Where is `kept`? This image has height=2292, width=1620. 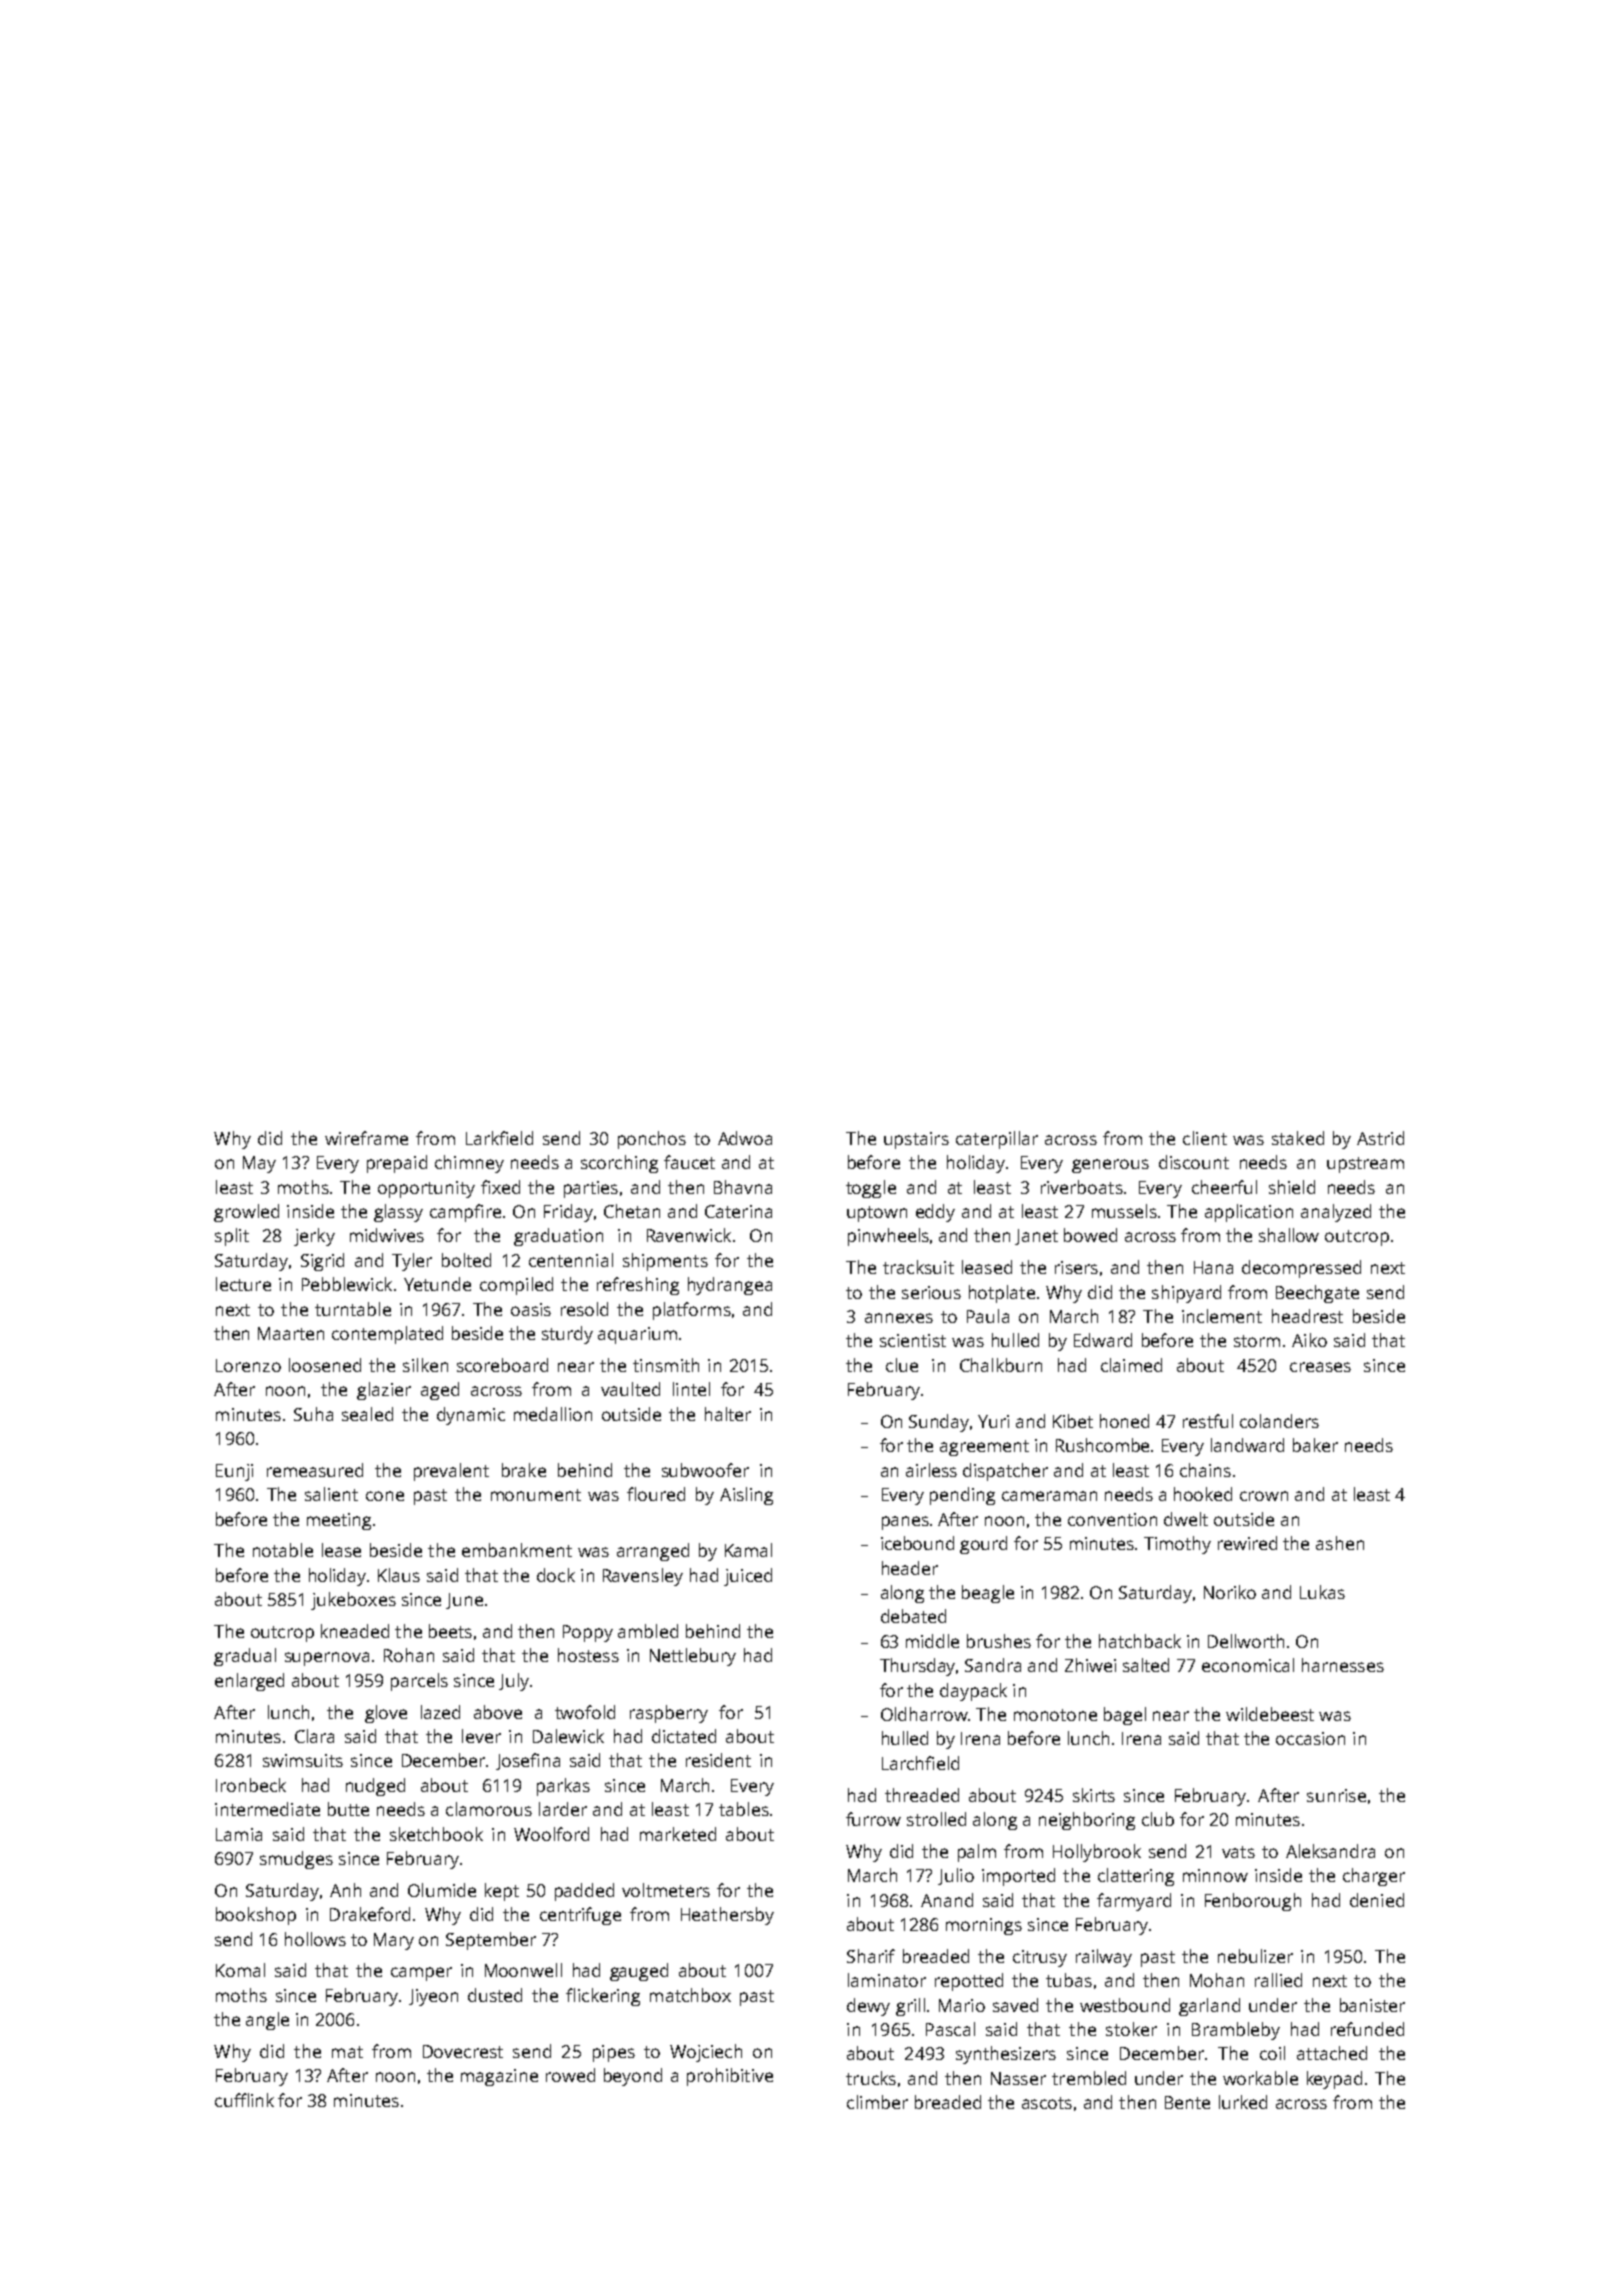
kept is located at coordinates (502, 1892).
